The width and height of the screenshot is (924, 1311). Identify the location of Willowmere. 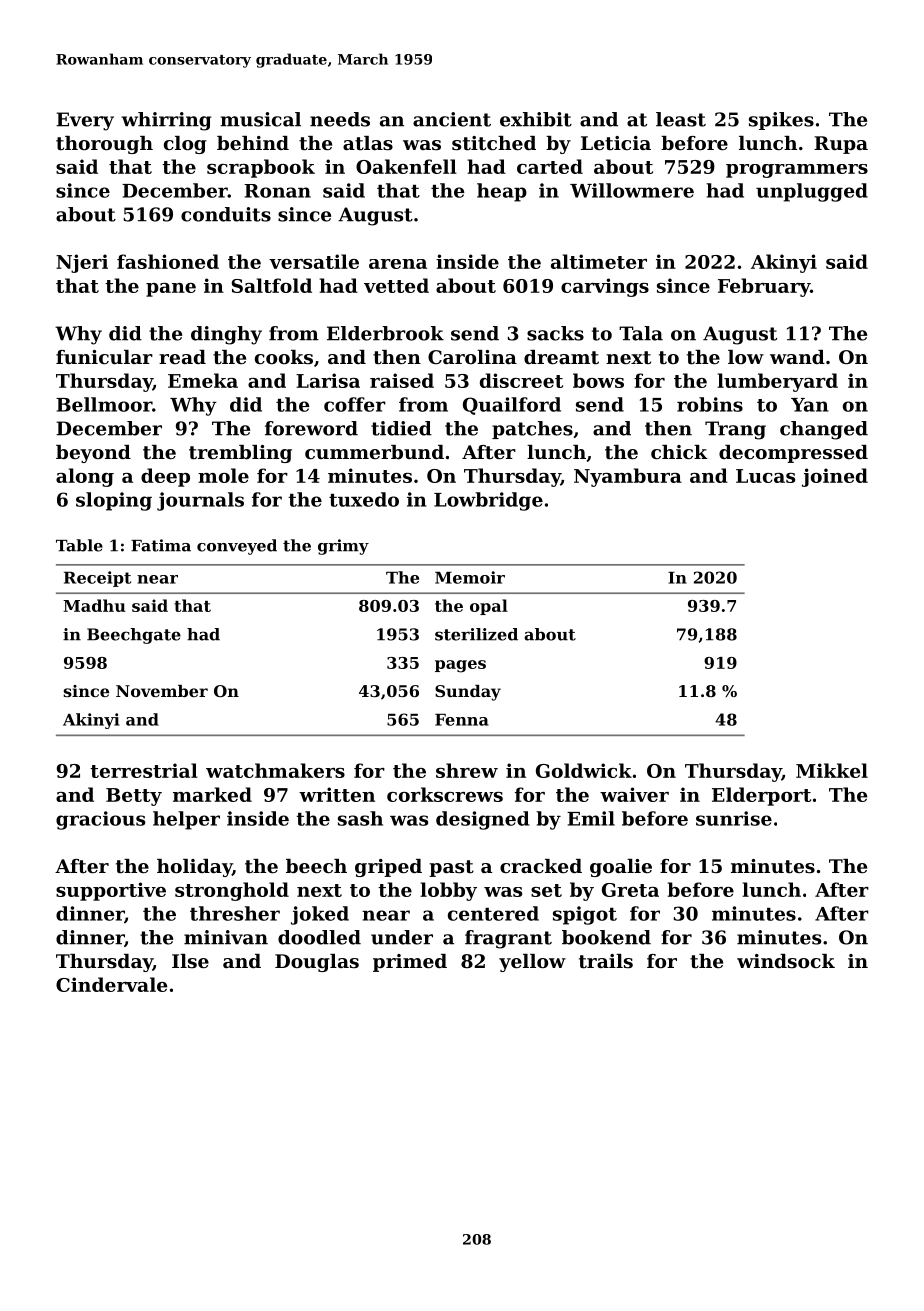
(632, 190).
